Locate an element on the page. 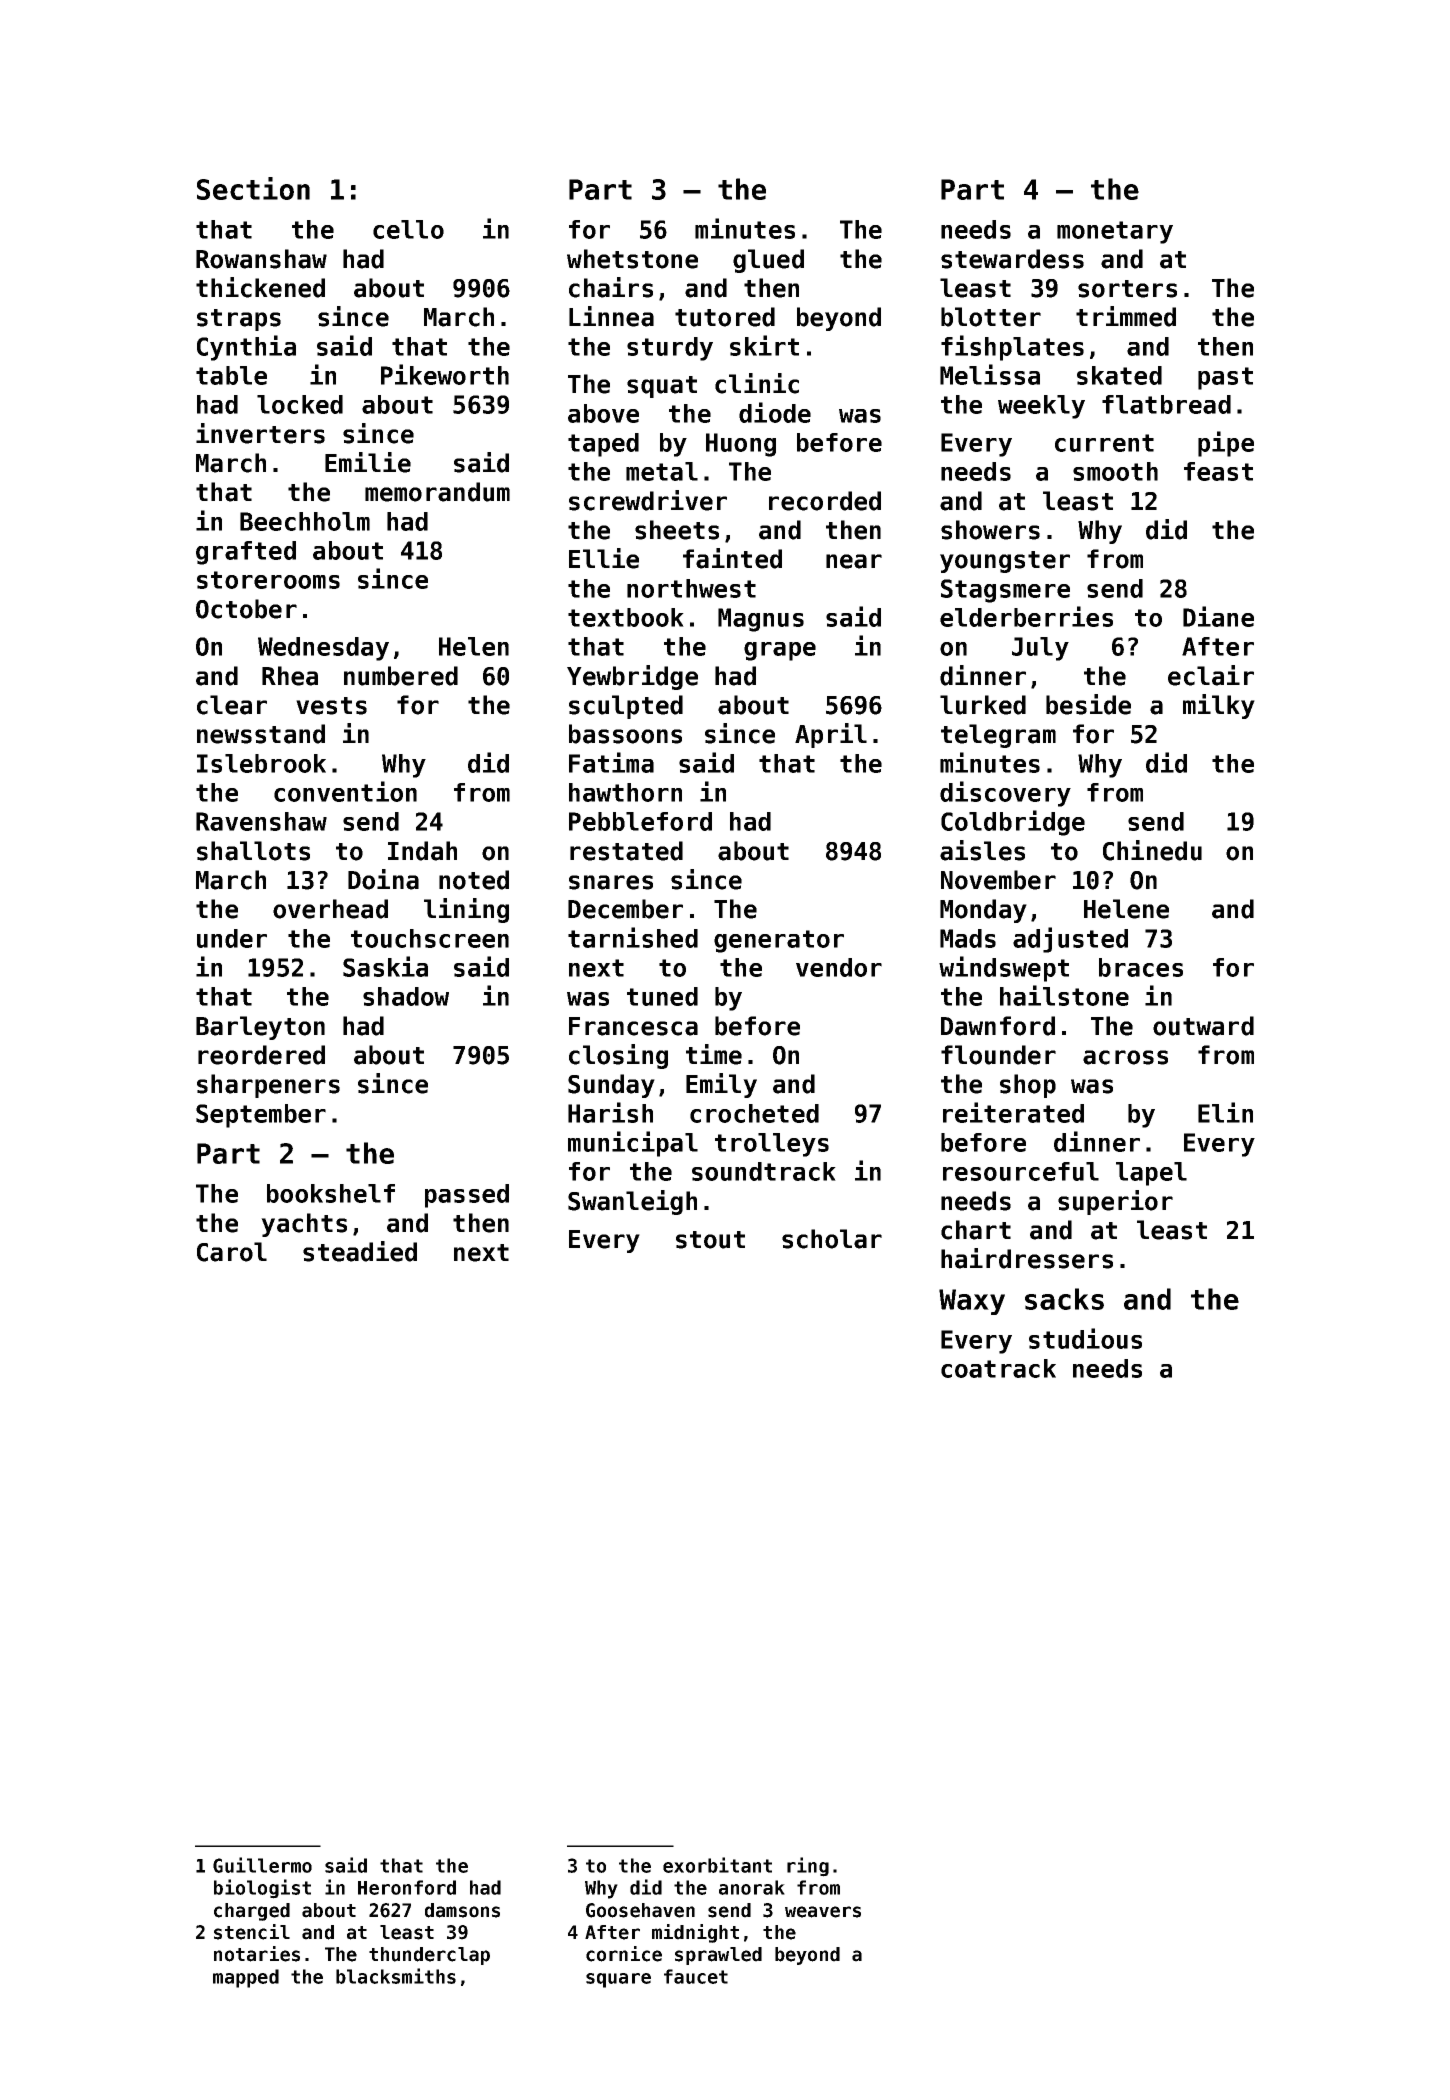  closing is located at coordinates (618, 1056).
